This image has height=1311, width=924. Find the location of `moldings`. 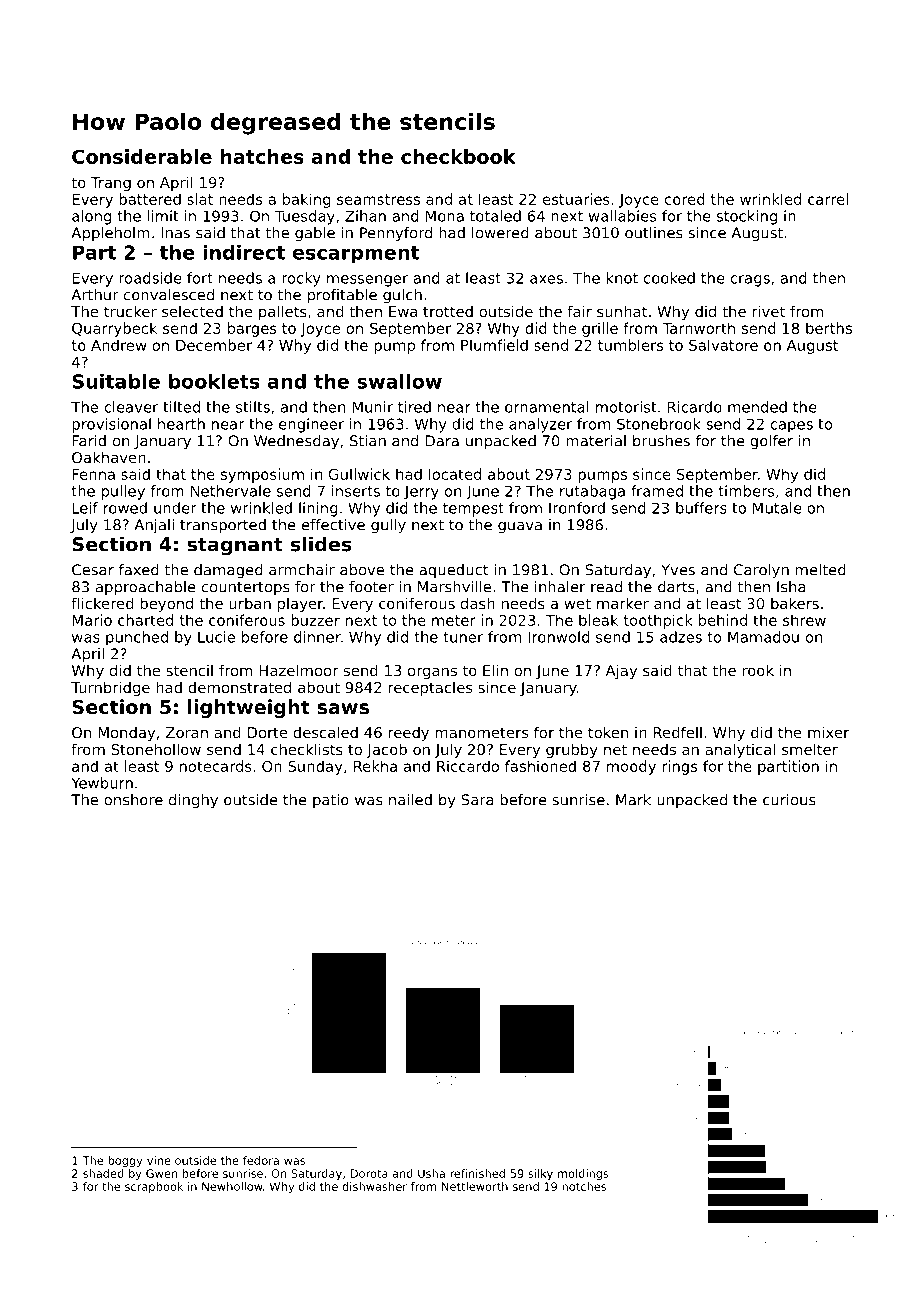

moldings is located at coordinates (583, 1174).
